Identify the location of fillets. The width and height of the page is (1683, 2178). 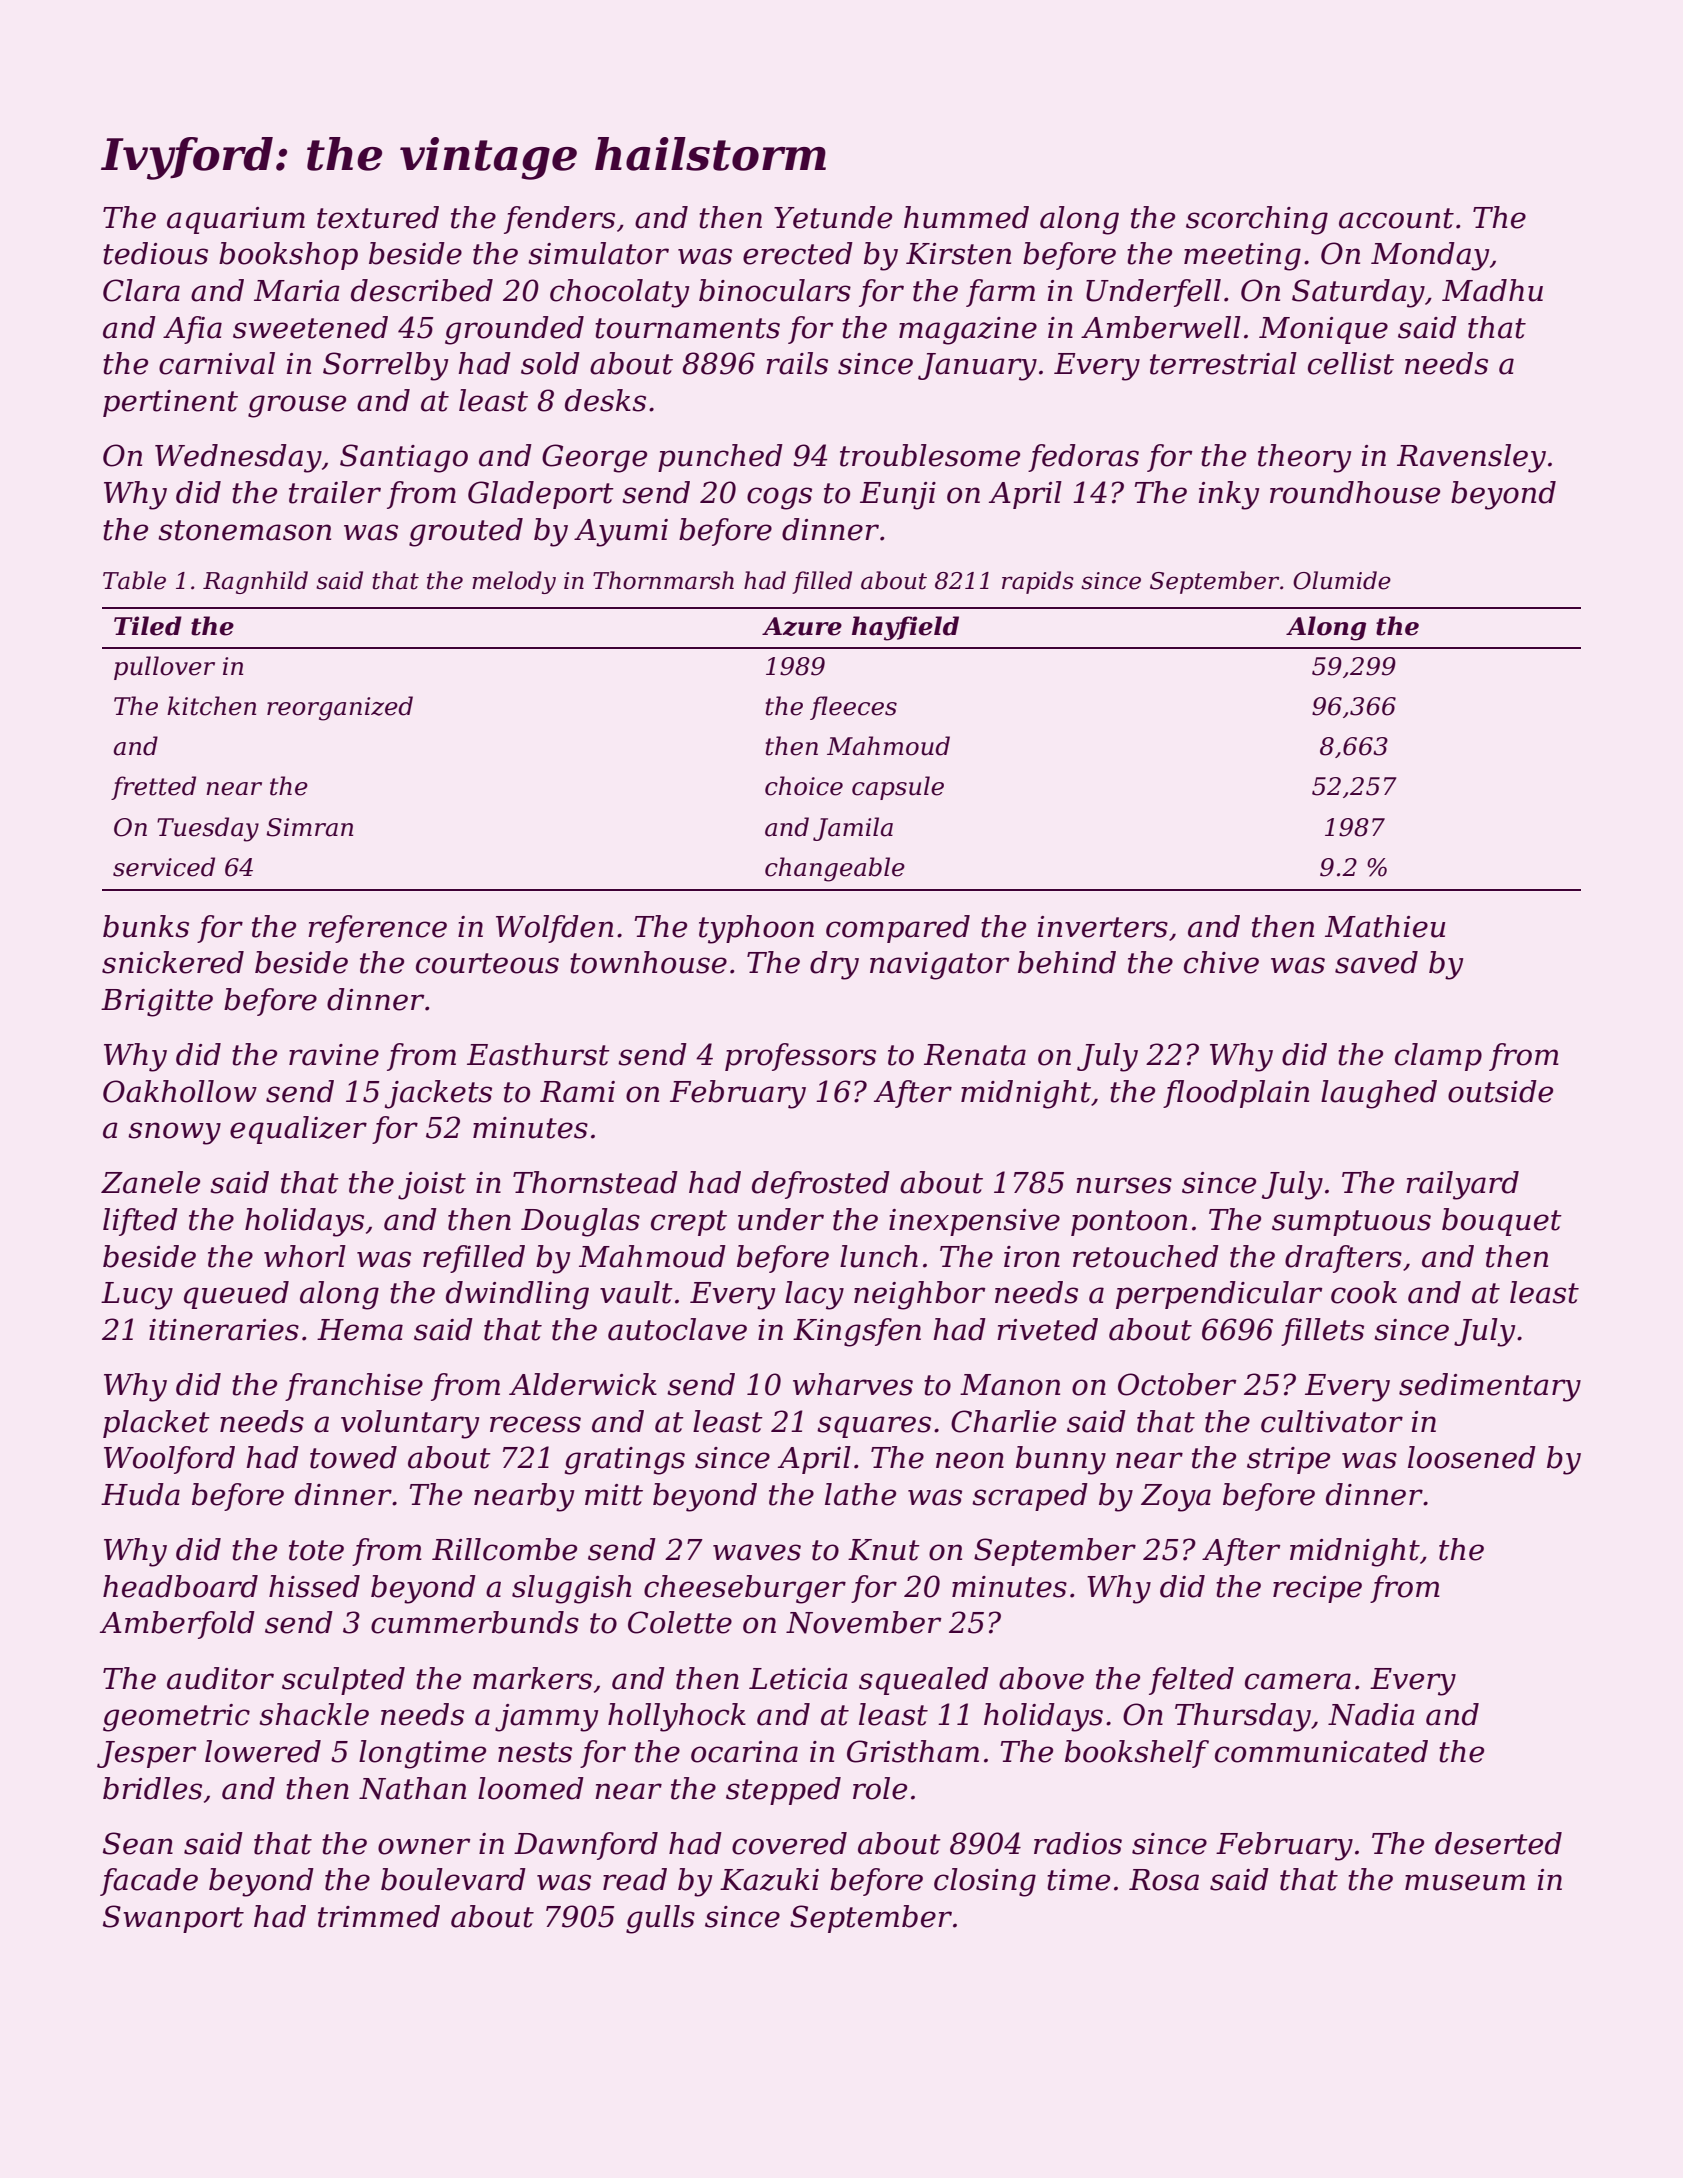
(1322, 1332).
